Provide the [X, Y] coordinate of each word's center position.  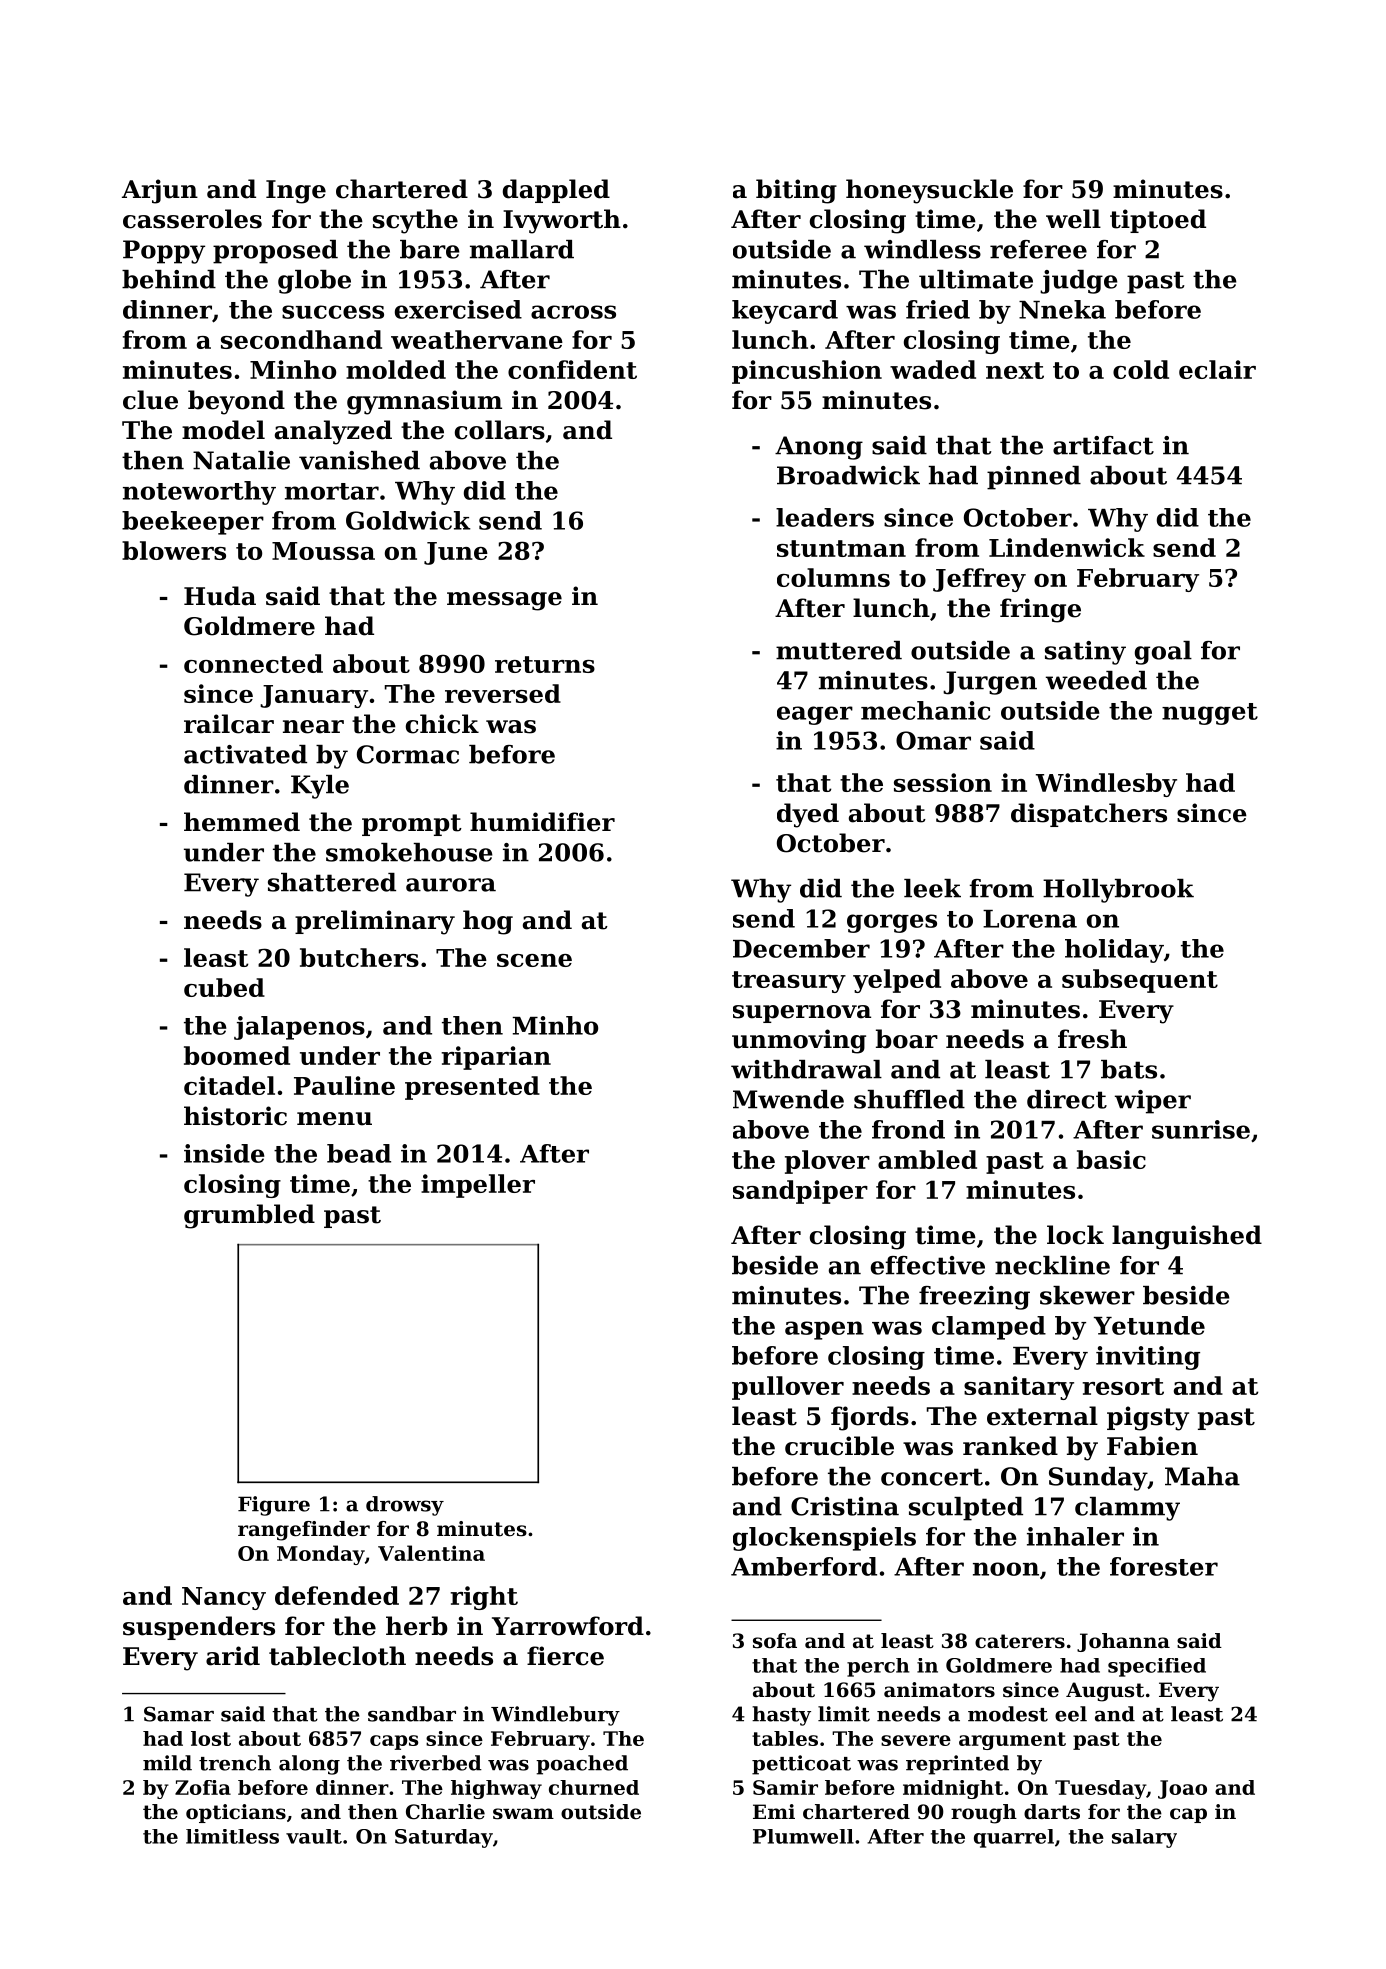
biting [796, 191]
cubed [224, 987]
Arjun [160, 191]
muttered [839, 650]
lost [211, 1738]
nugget [1210, 714]
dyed [808, 815]
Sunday [1098, 1479]
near [313, 727]
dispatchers [1089, 815]
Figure [274, 1506]
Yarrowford [568, 1626]
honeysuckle [929, 191]
